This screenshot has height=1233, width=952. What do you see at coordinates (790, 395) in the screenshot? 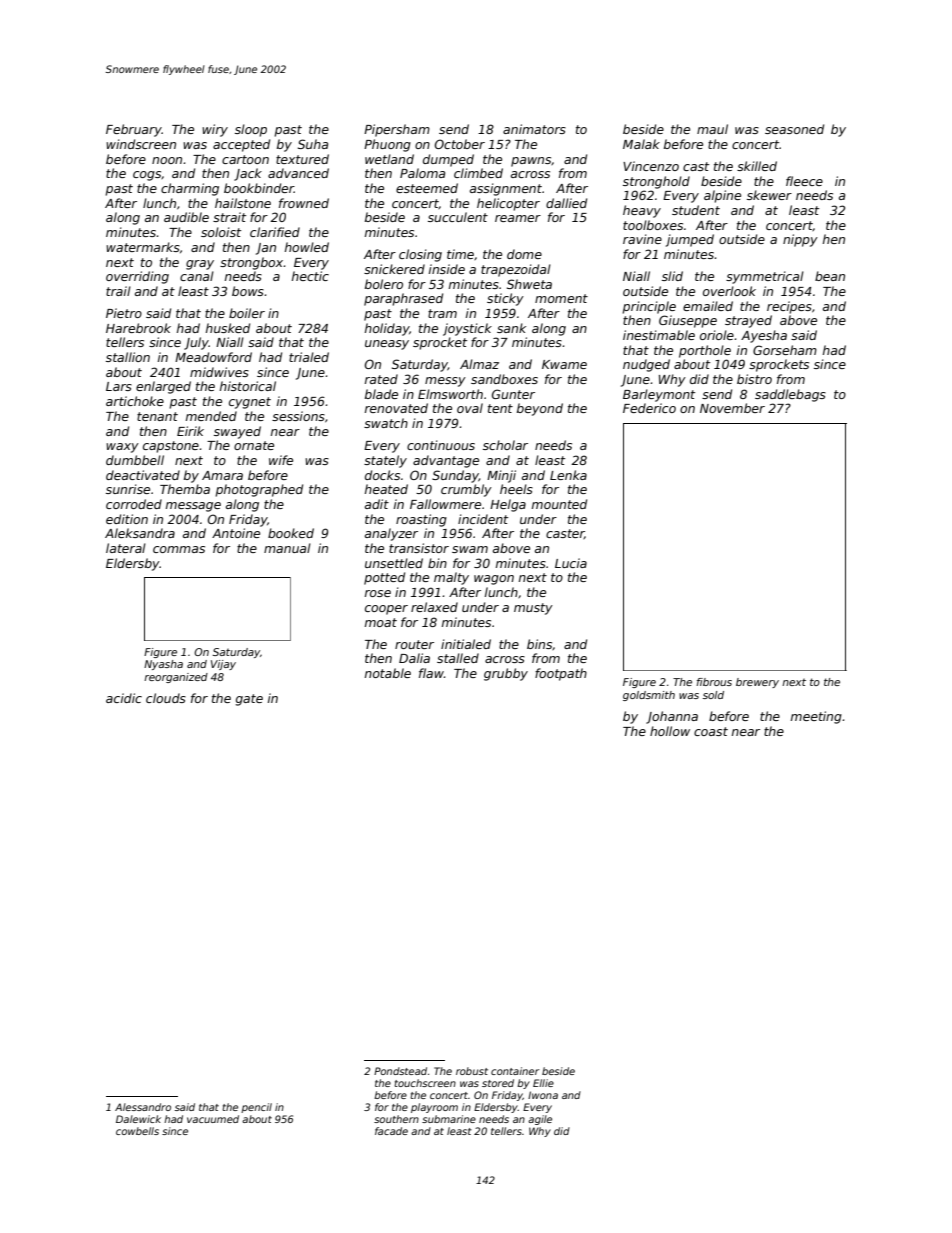
I see `saddlebags` at bounding box center [790, 395].
